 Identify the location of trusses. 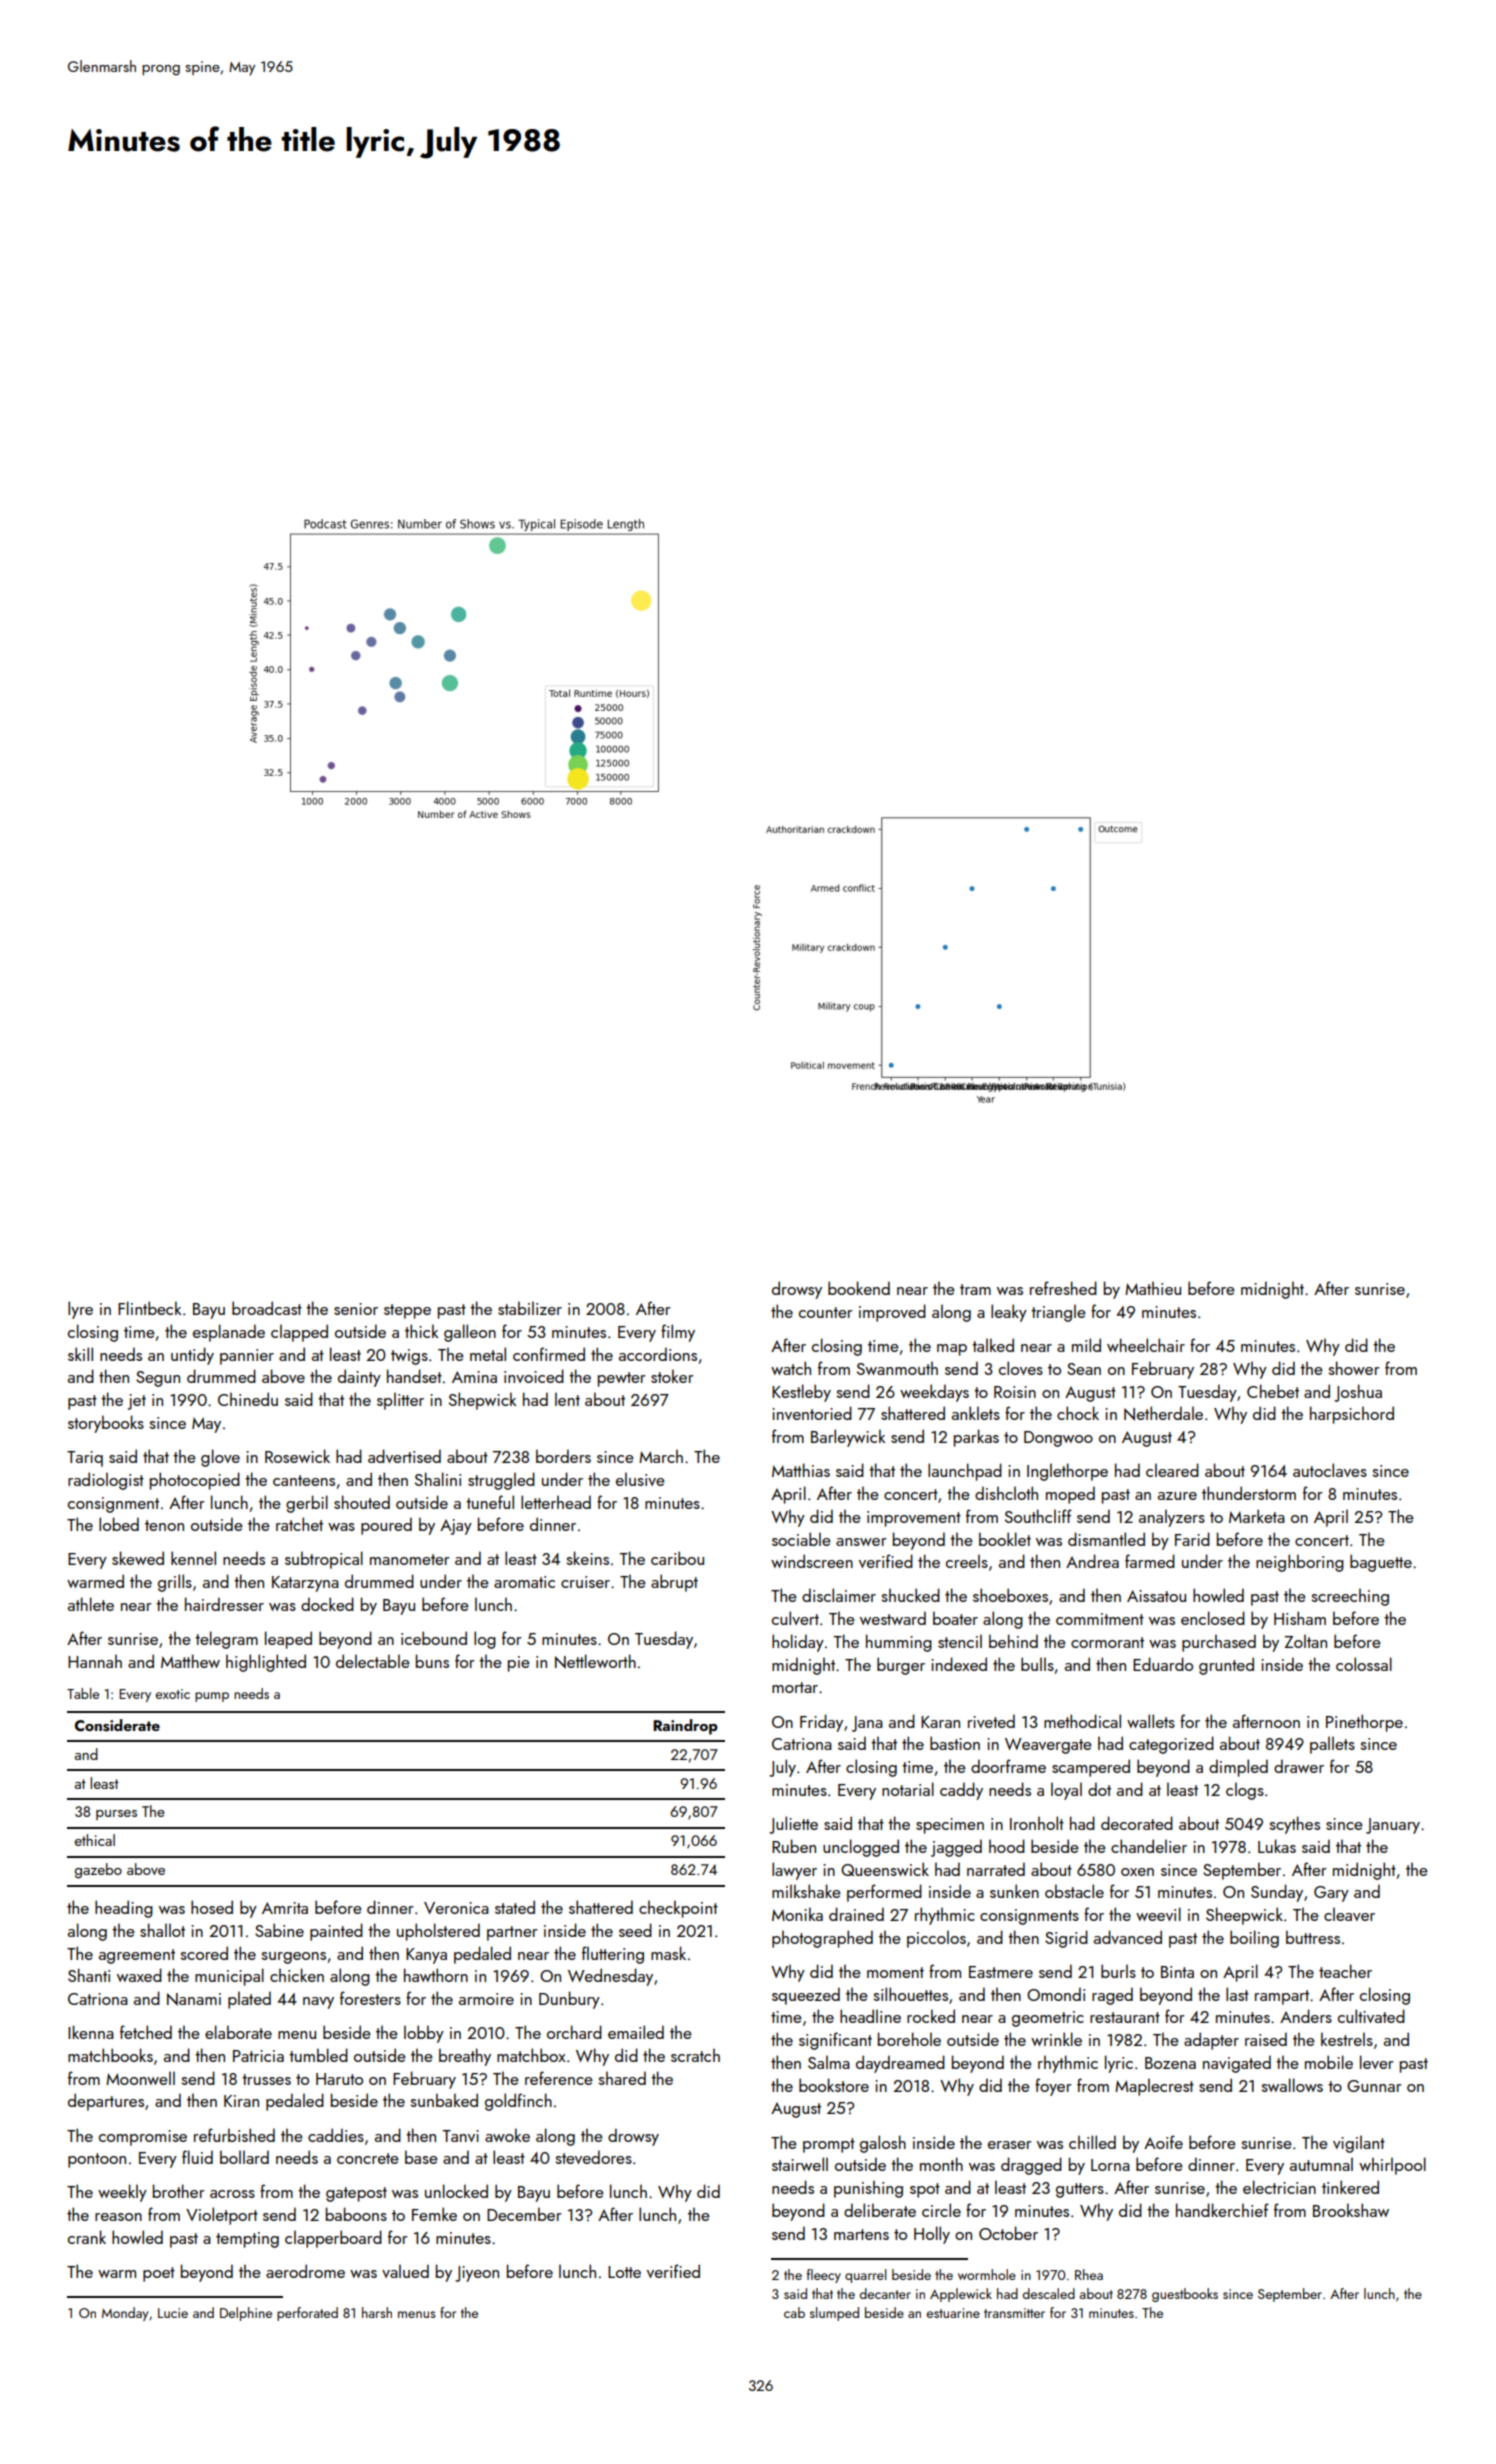
(266, 2079).
